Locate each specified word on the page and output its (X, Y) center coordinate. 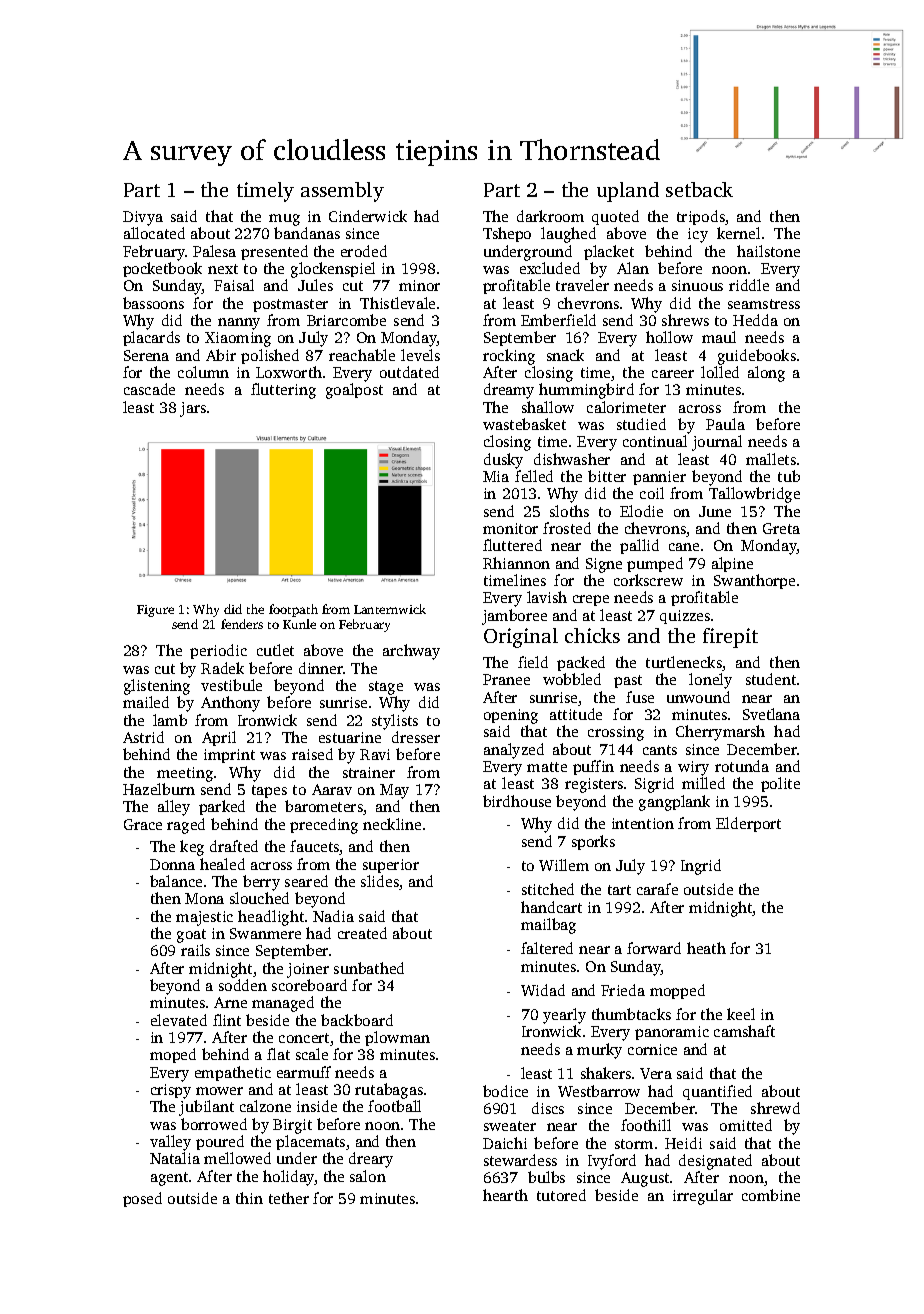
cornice (652, 1049)
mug (284, 220)
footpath (293, 610)
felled (534, 476)
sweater (510, 1126)
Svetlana (771, 714)
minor (419, 285)
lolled (720, 372)
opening (511, 716)
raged (186, 826)
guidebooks (757, 357)
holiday (289, 1178)
